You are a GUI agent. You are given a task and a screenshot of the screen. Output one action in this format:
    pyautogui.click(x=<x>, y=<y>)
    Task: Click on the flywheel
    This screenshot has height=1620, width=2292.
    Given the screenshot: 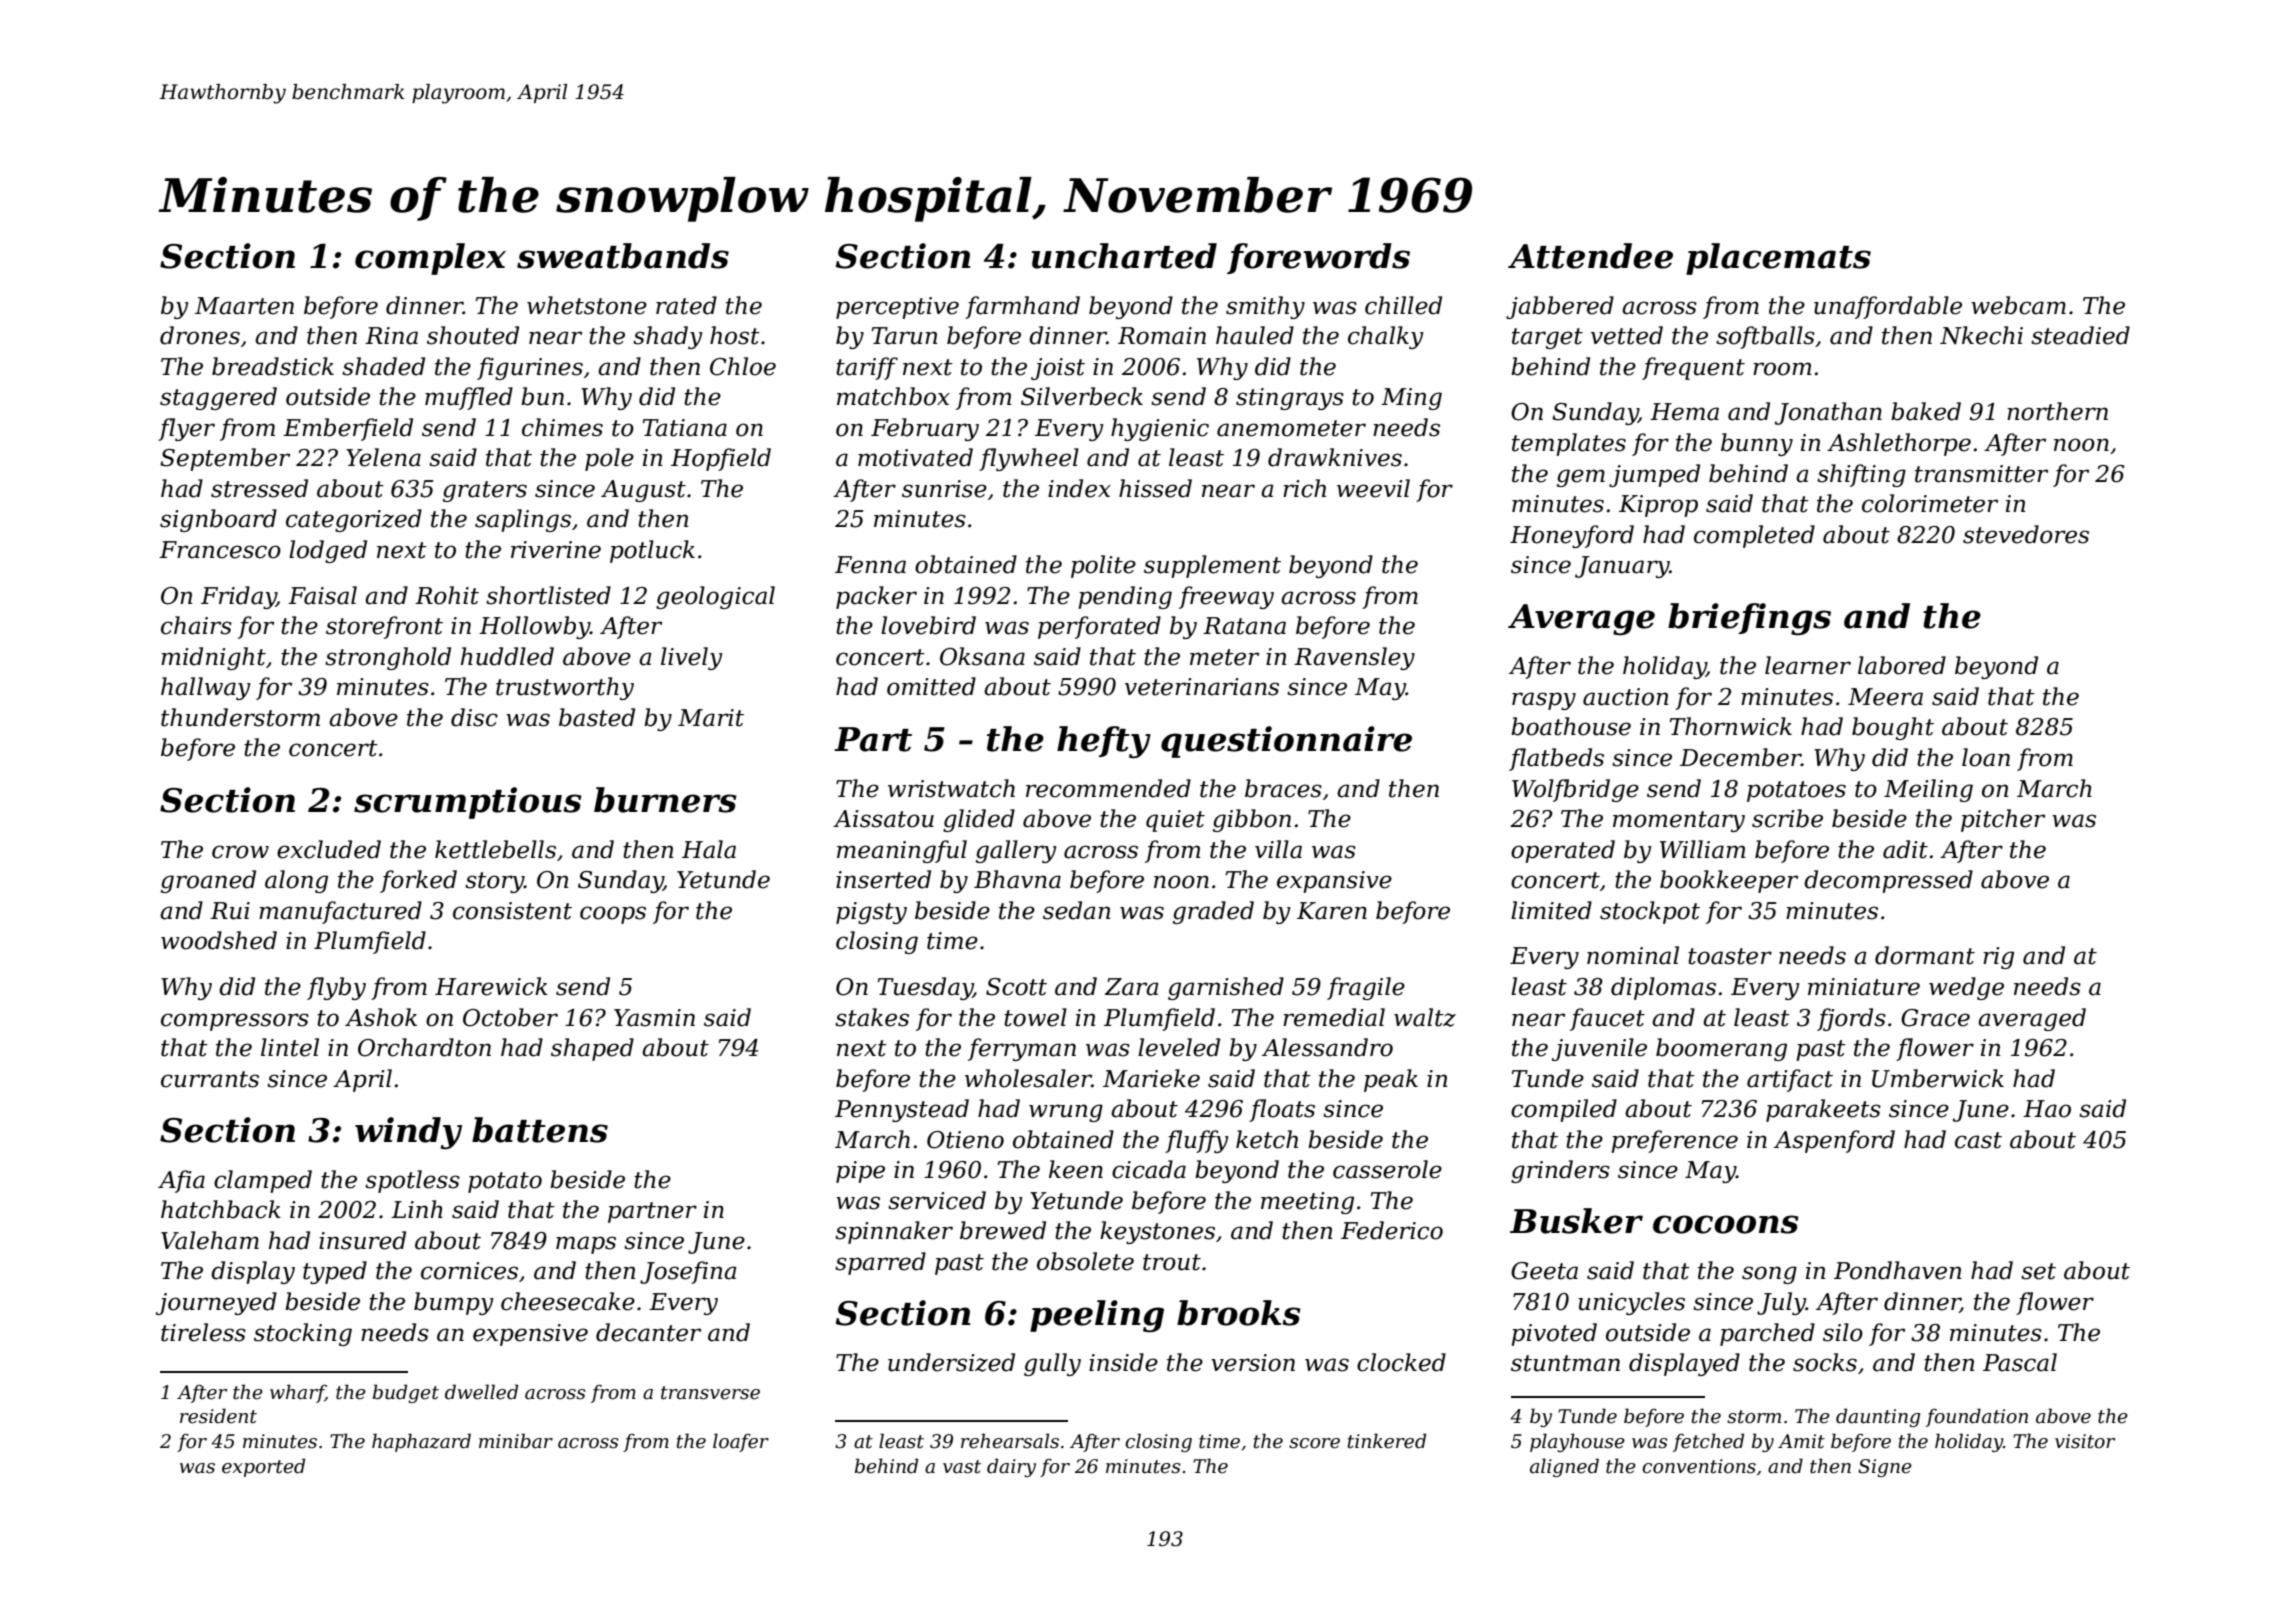 What is the action you would take?
    pyautogui.click(x=1029, y=459)
